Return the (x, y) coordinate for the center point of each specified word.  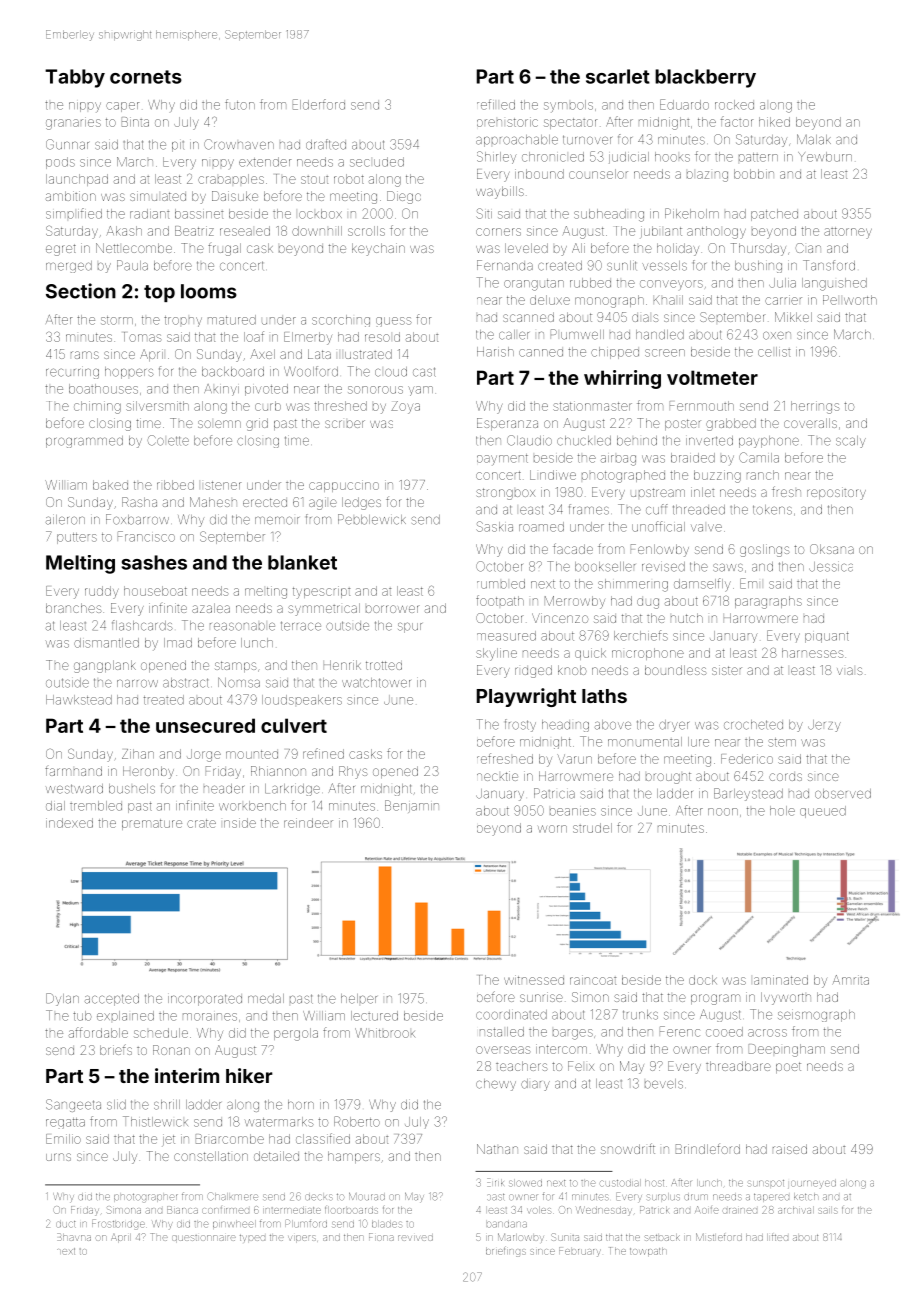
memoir (277, 520)
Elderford (319, 104)
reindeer (308, 823)
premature (152, 824)
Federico (747, 759)
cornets (146, 77)
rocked (734, 105)
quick (590, 654)
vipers (301, 1239)
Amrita (851, 980)
